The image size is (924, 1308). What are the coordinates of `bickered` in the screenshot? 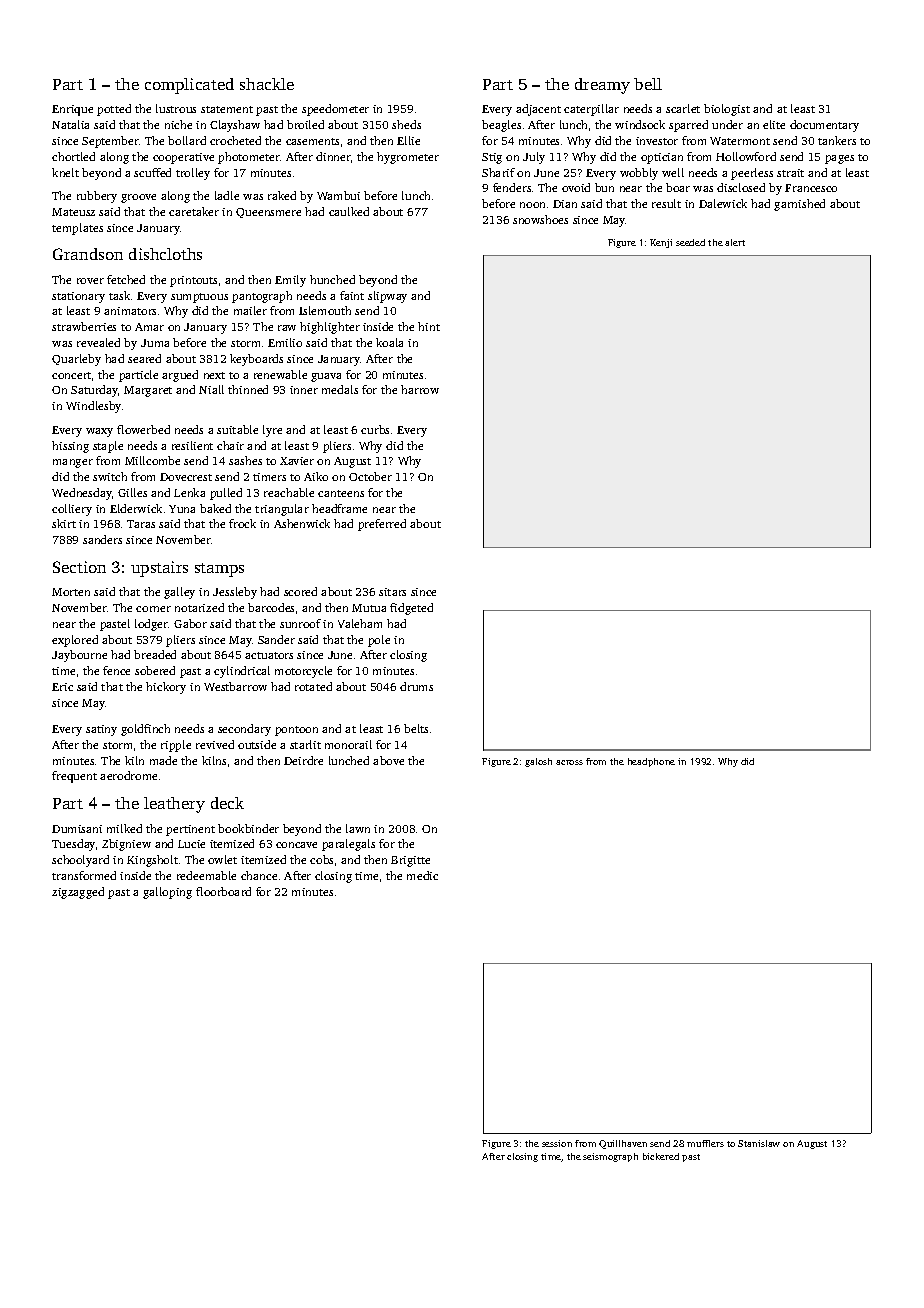 It's located at (661, 1156).
